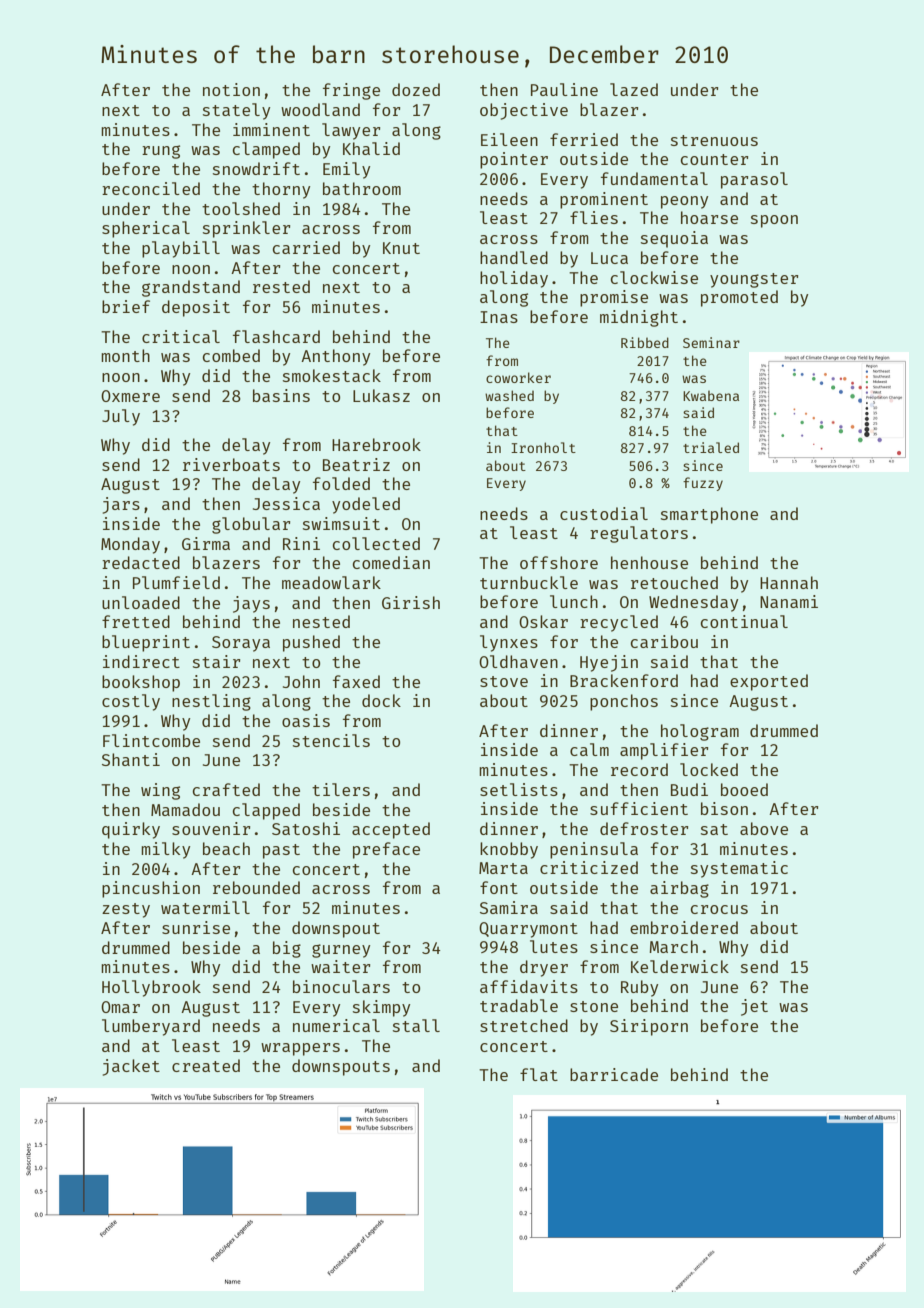 This screenshot has width=924, height=1308. What do you see at coordinates (376, 543) in the screenshot?
I see `collected` at bounding box center [376, 543].
